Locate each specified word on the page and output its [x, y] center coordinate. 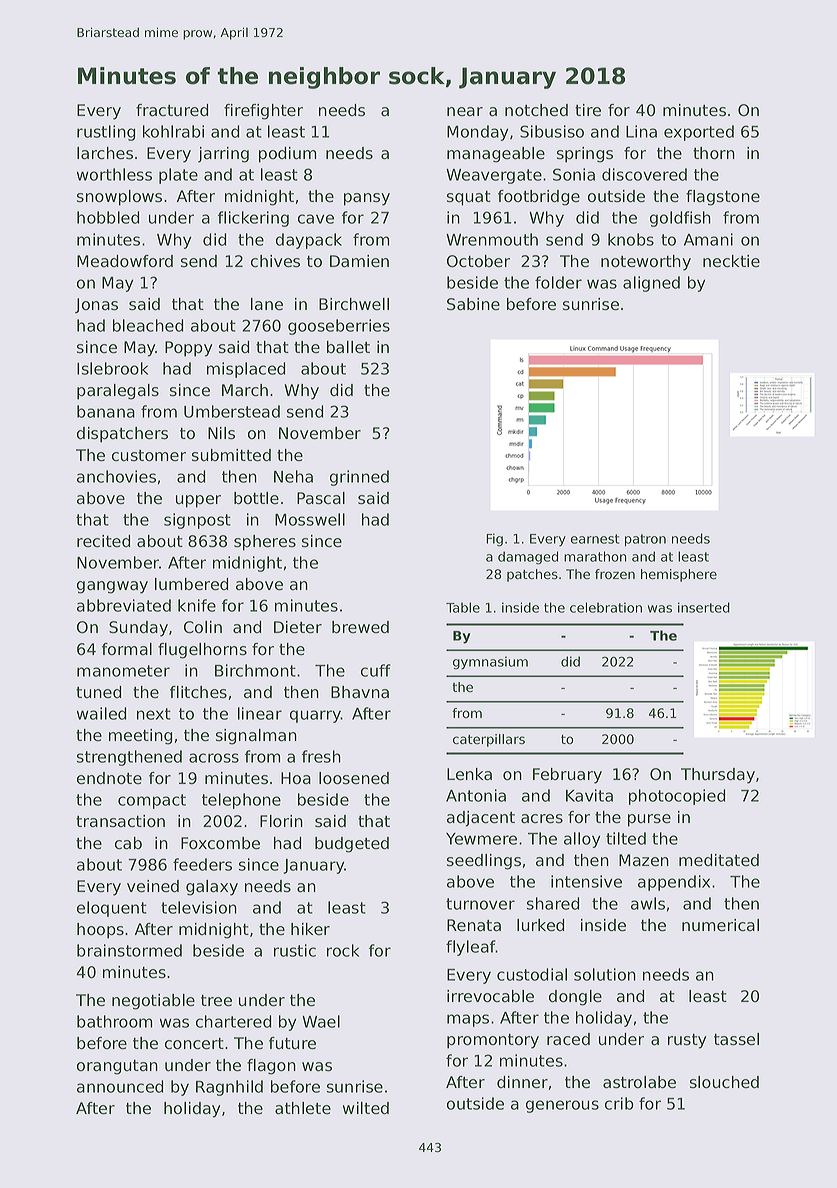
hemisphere [679, 575]
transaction [120, 821]
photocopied [677, 797]
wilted [366, 1108]
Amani [708, 239]
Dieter [298, 627]
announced [120, 1086]
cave [316, 219]
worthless [114, 174]
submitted [231, 455]
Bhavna [360, 692]
